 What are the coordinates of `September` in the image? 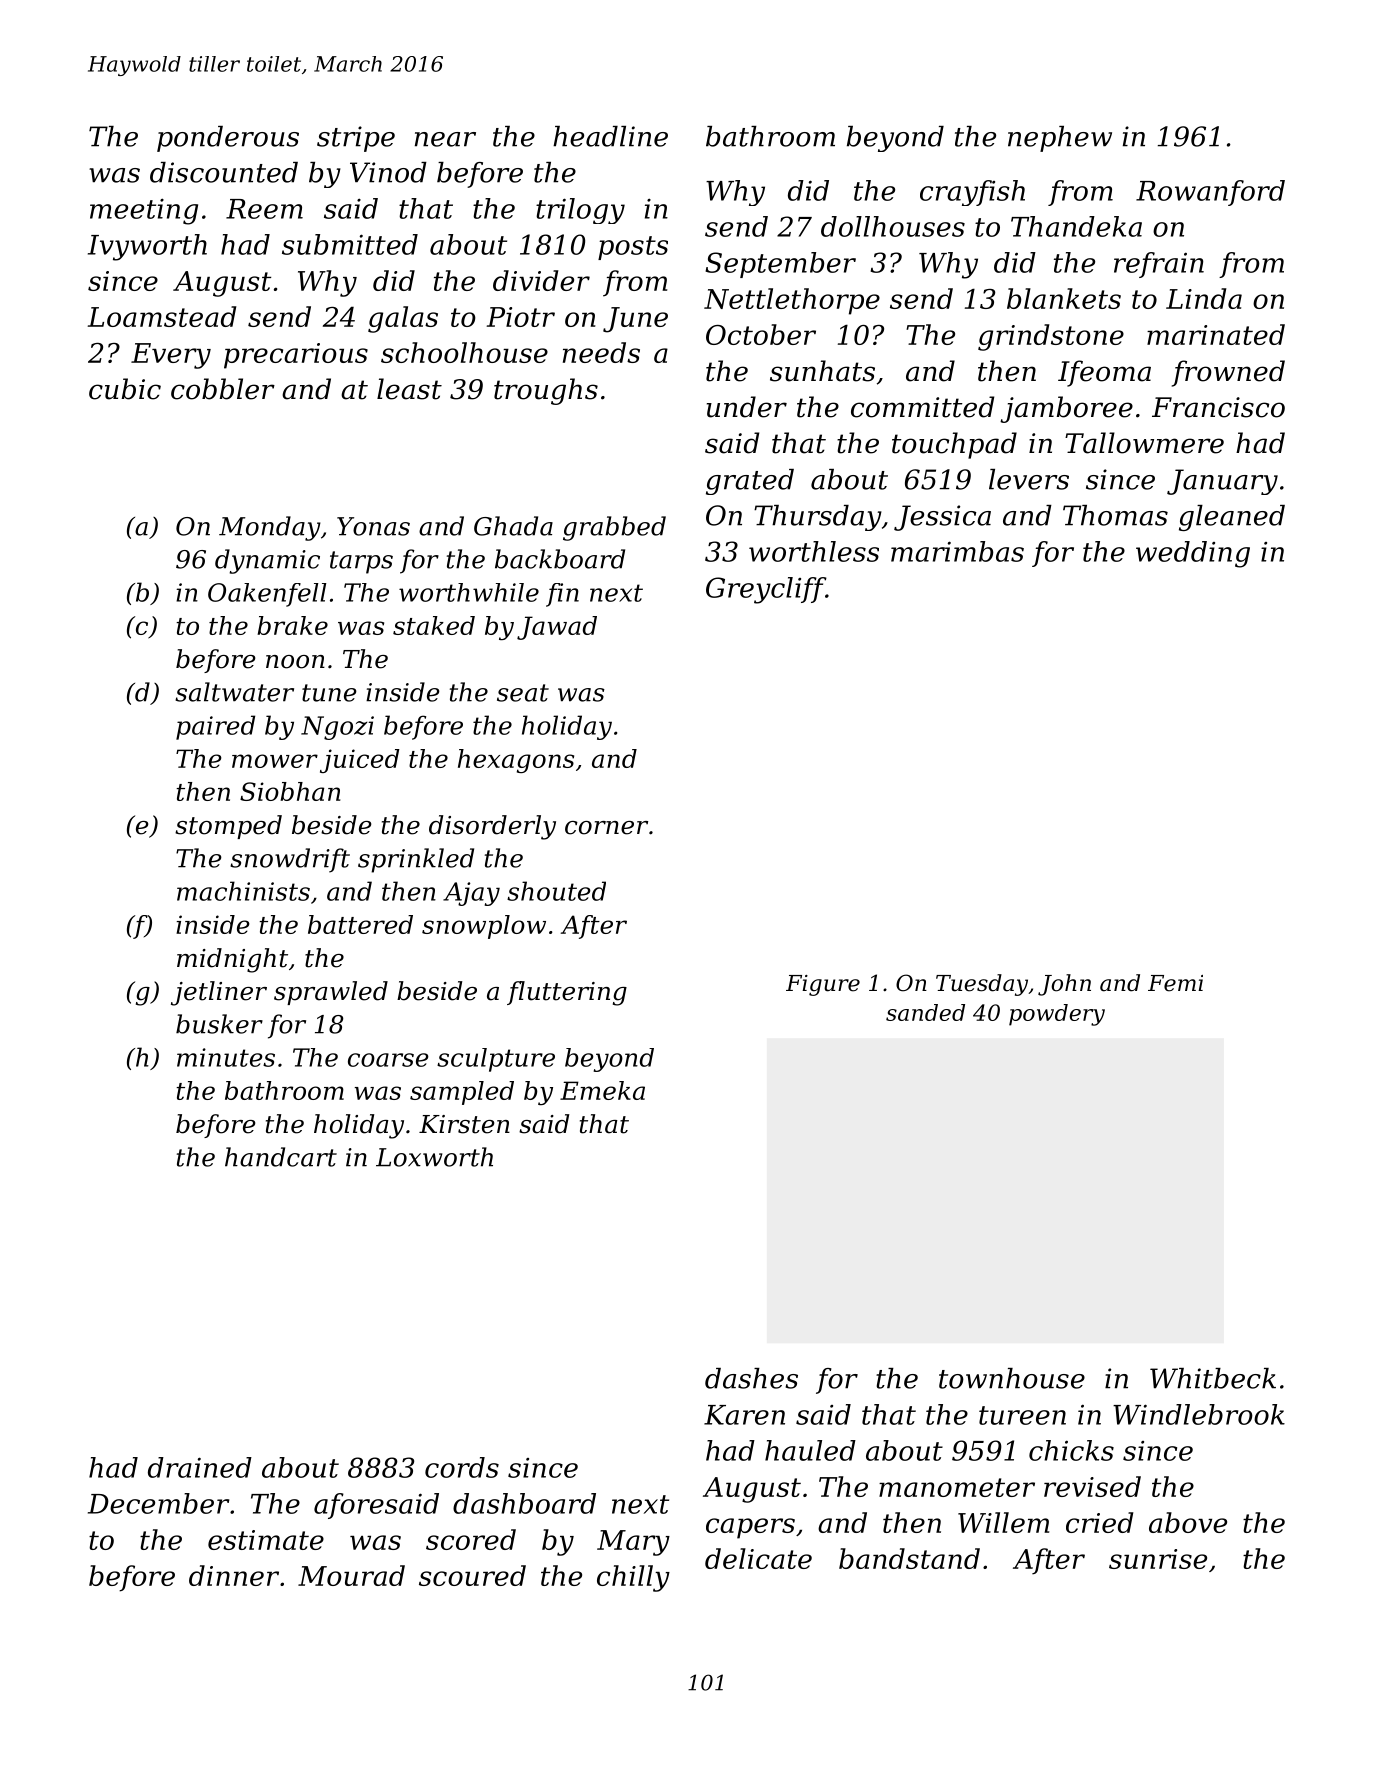 It's located at (780, 265).
